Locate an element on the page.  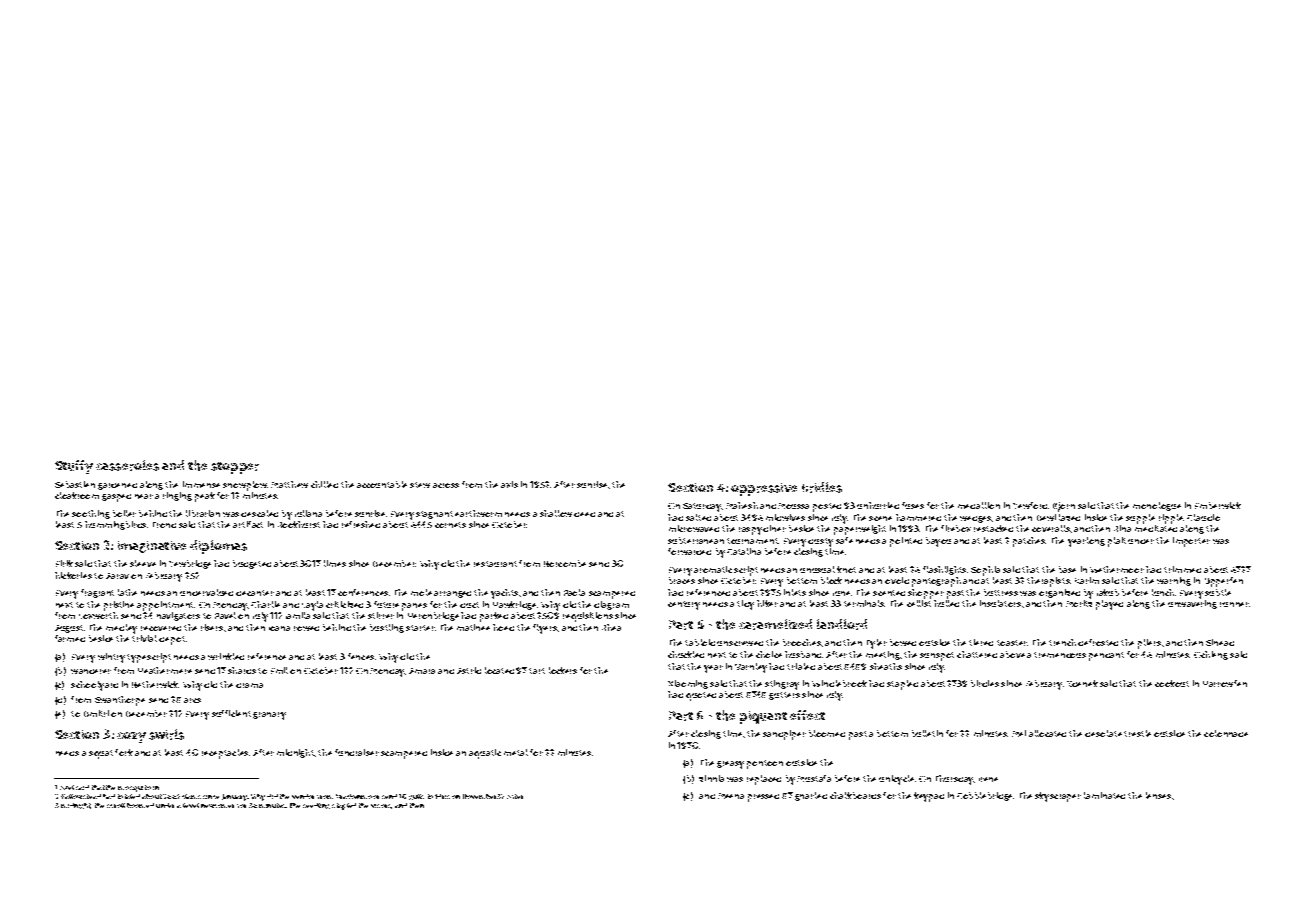
chilled is located at coordinates (324, 484).
